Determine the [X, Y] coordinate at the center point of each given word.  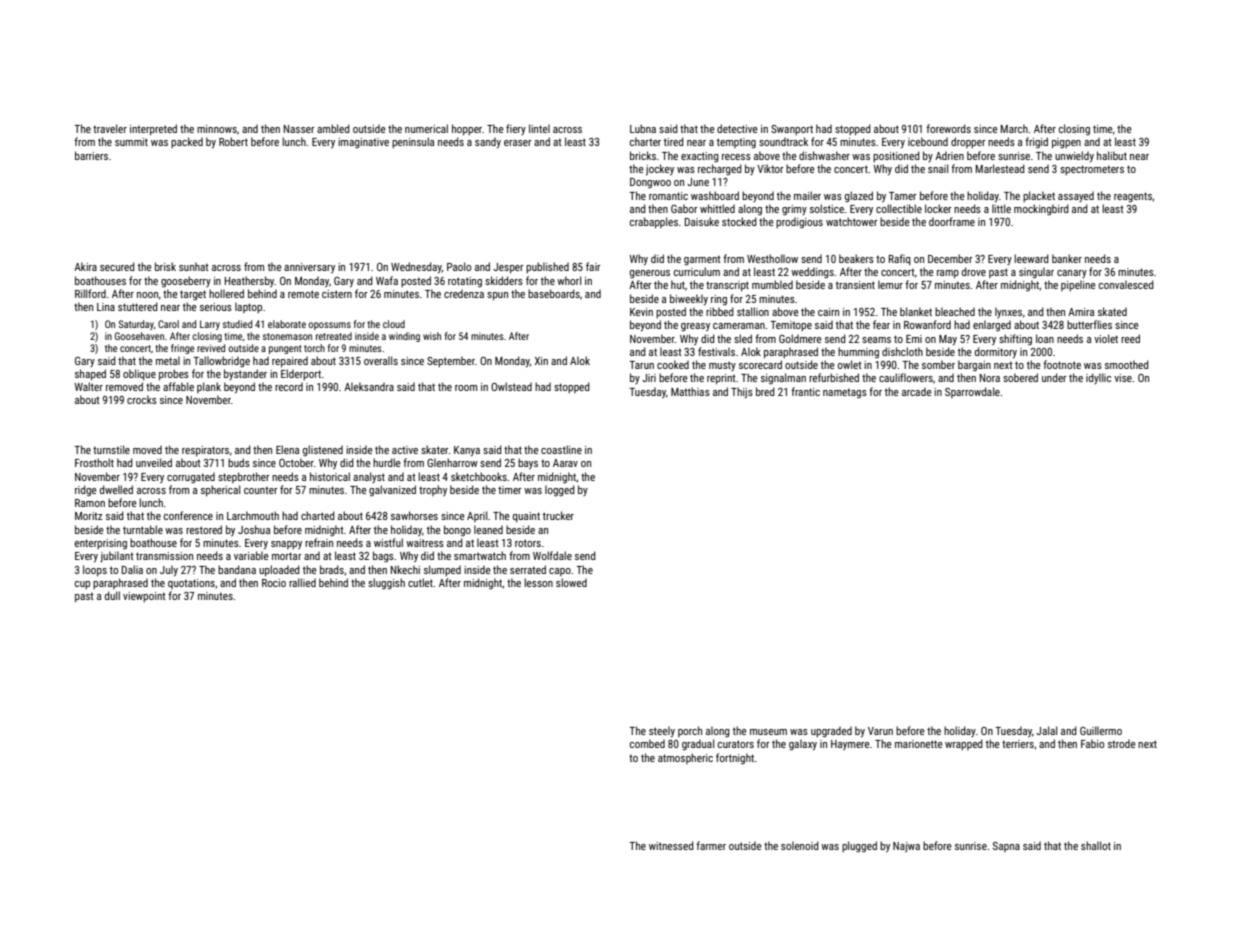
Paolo [459, 266]
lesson [538, 582]
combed [647, 743]
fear [881, 324]
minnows [217, 129]
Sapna [1006, 847]
